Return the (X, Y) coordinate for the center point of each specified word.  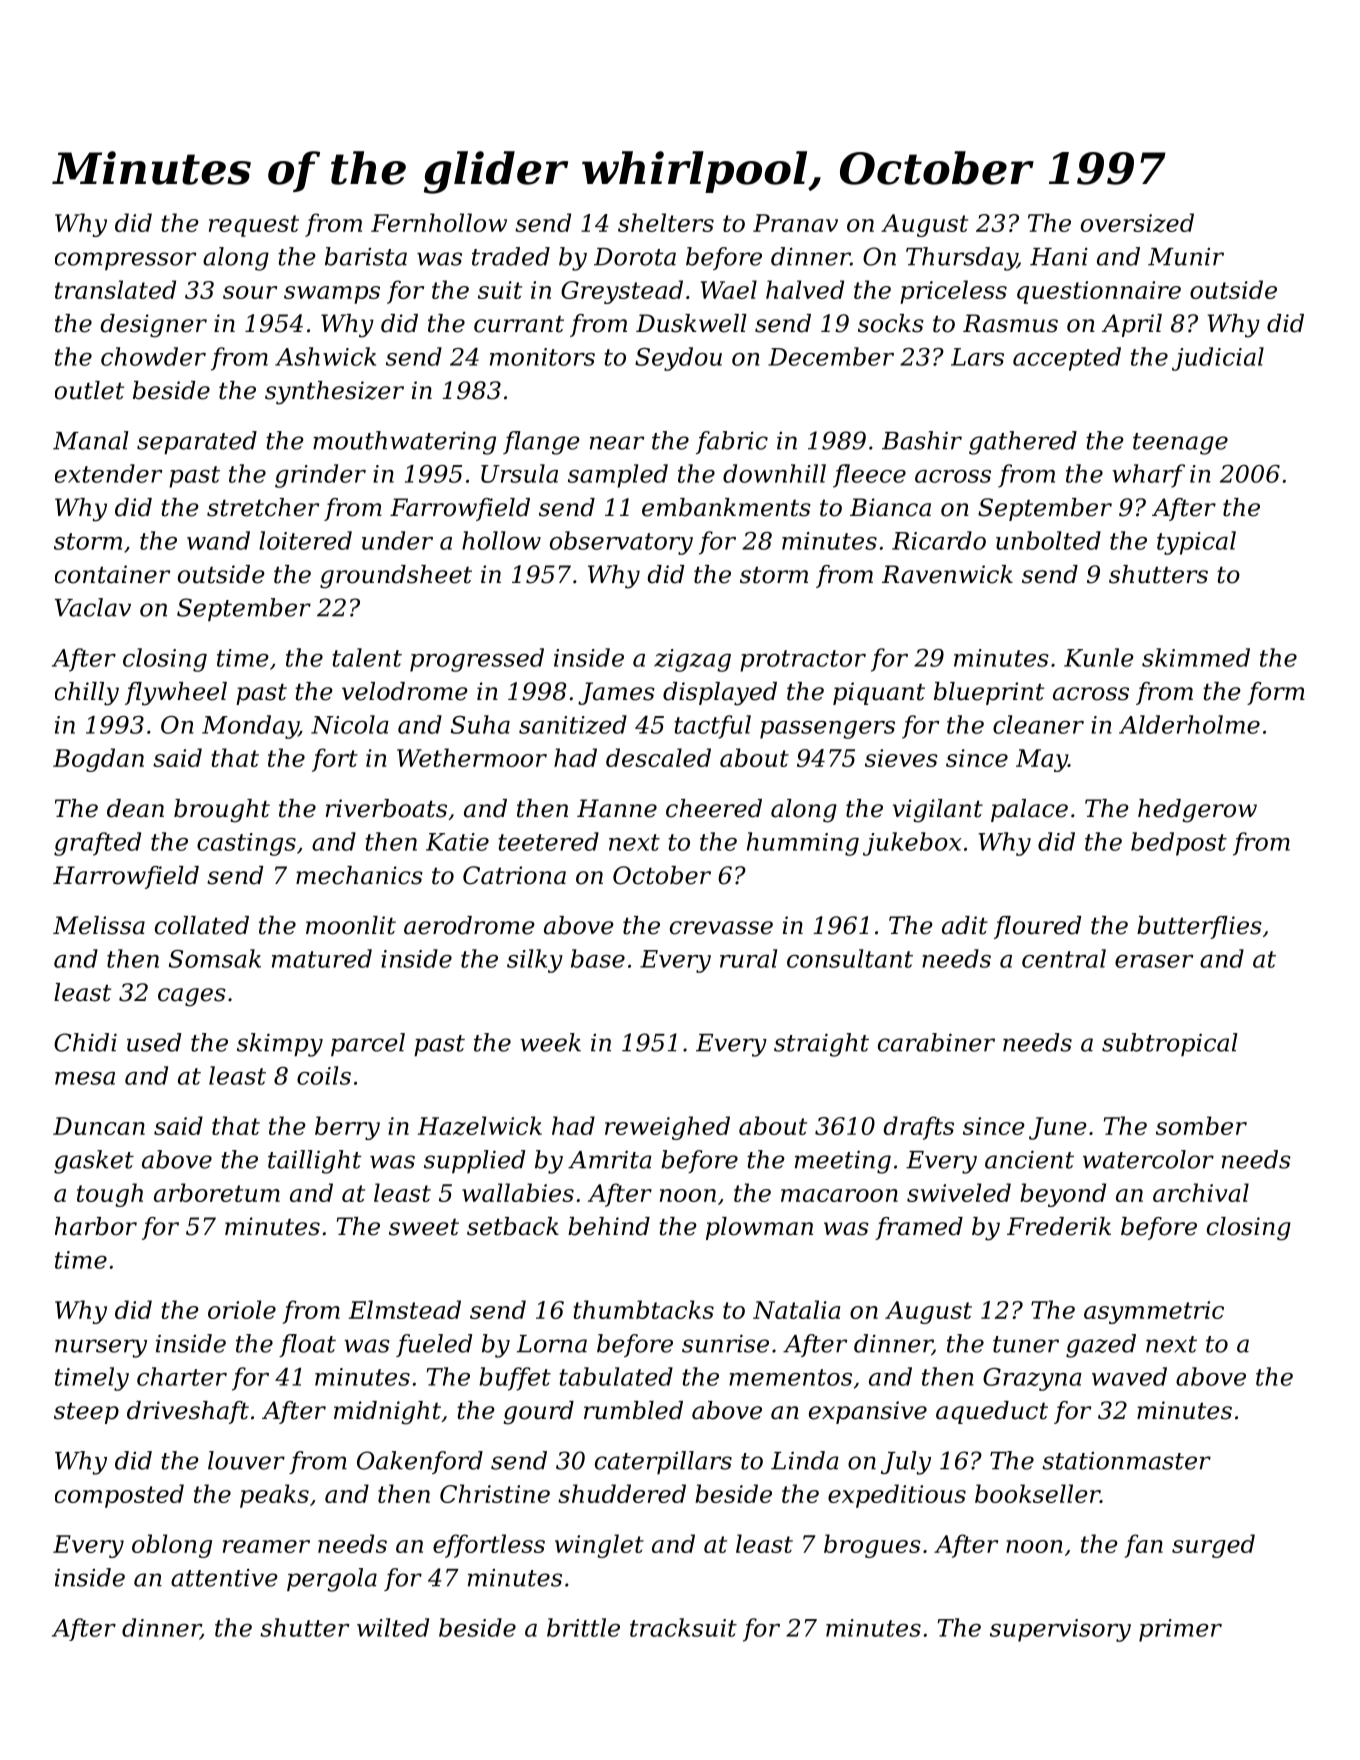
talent (367, 657)
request (254, 226)
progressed (477, 660)
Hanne (617, 808)
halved (805, 289)
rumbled (633, 1410)
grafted (97, 844)
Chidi (85, 1042)
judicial (1218, 359)
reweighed (667, 1128)
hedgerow (1197, 811)
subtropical (1170, 1044)
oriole (242, 1309)
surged (1213, 1546)
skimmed (1196, 657)
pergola (332, 1580)
